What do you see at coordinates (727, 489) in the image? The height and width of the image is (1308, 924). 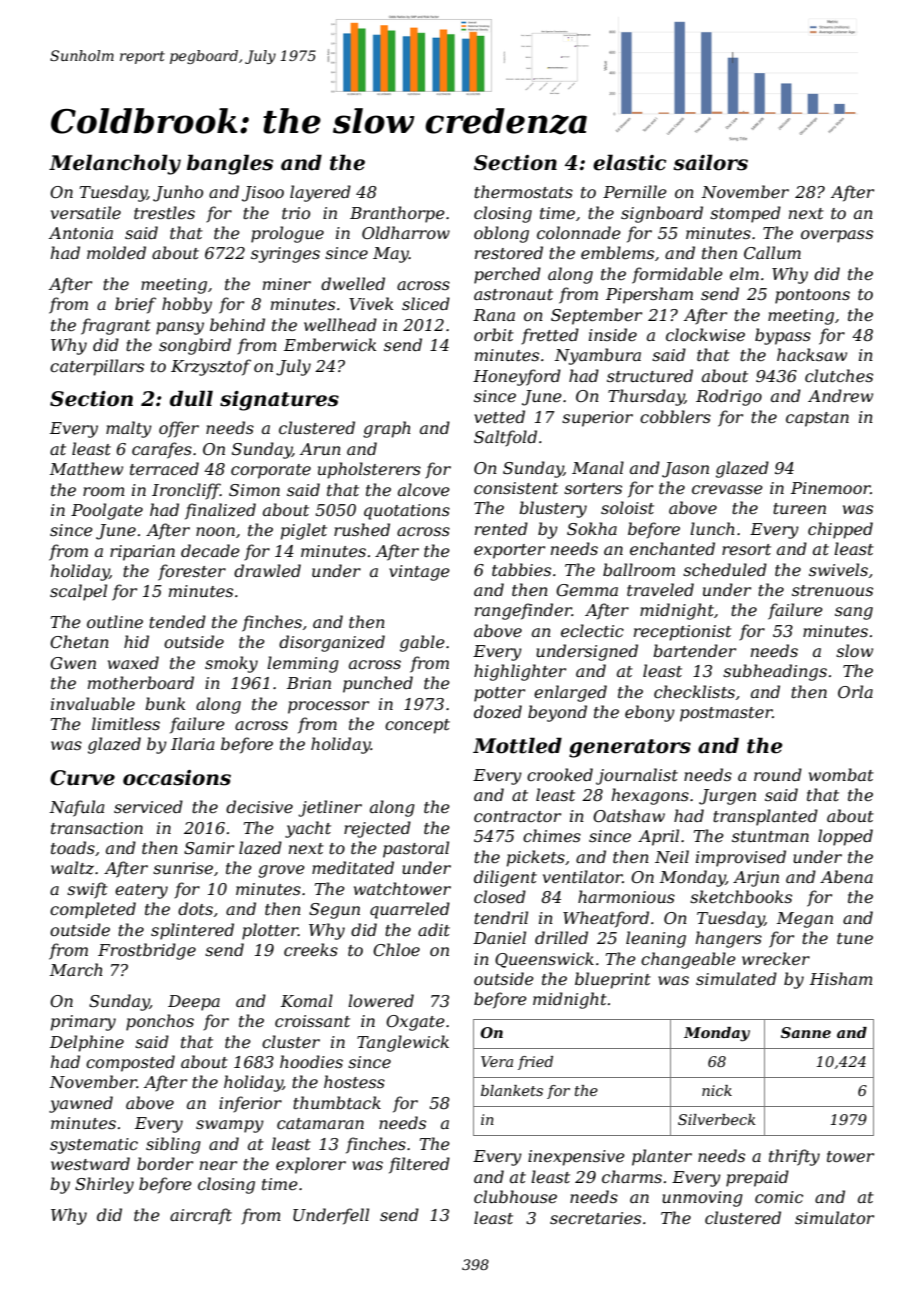 I see `crevasse` at bounding box center [727, 489].
